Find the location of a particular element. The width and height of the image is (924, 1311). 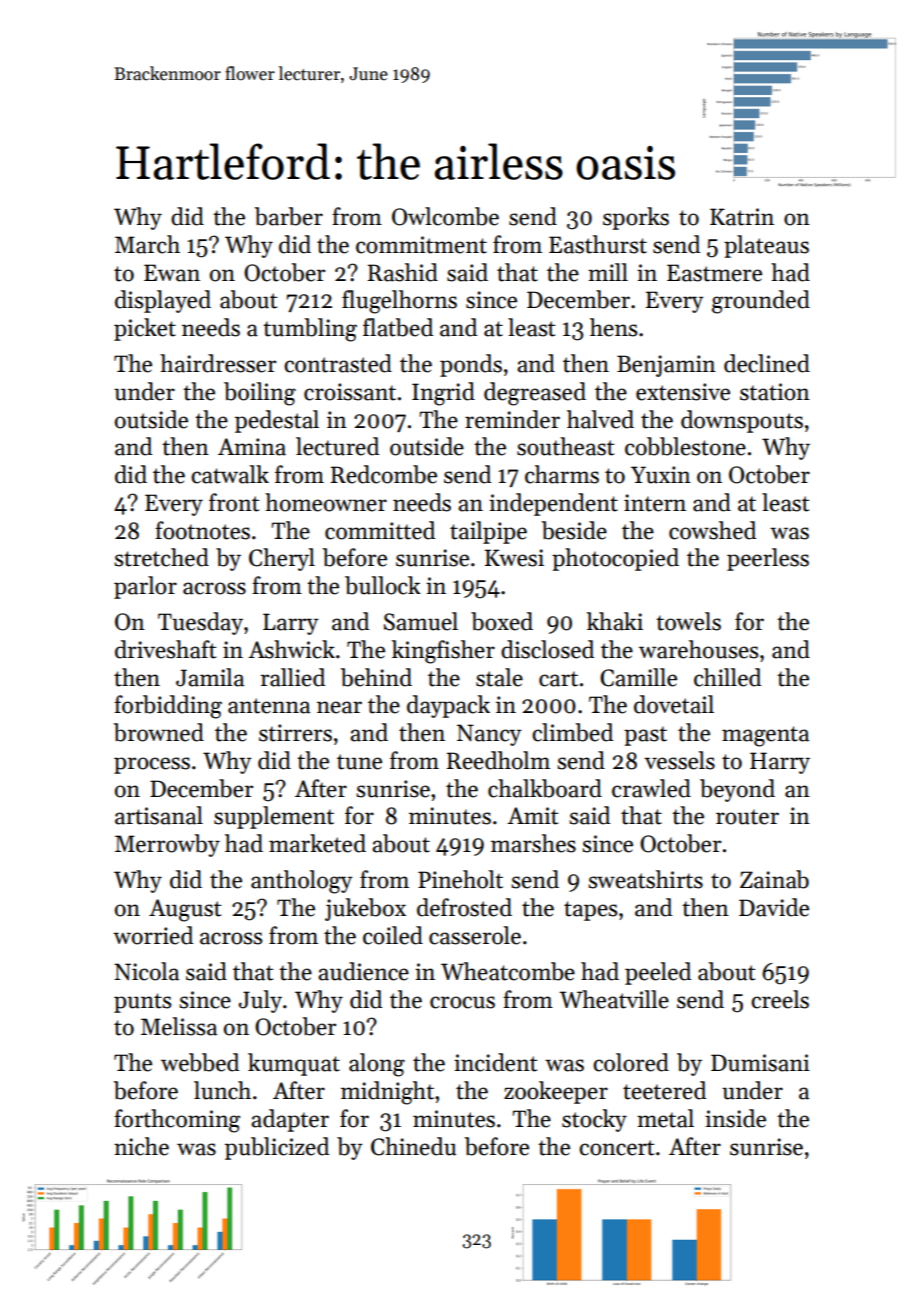

Ewan is located at coordinates (172, 273).
